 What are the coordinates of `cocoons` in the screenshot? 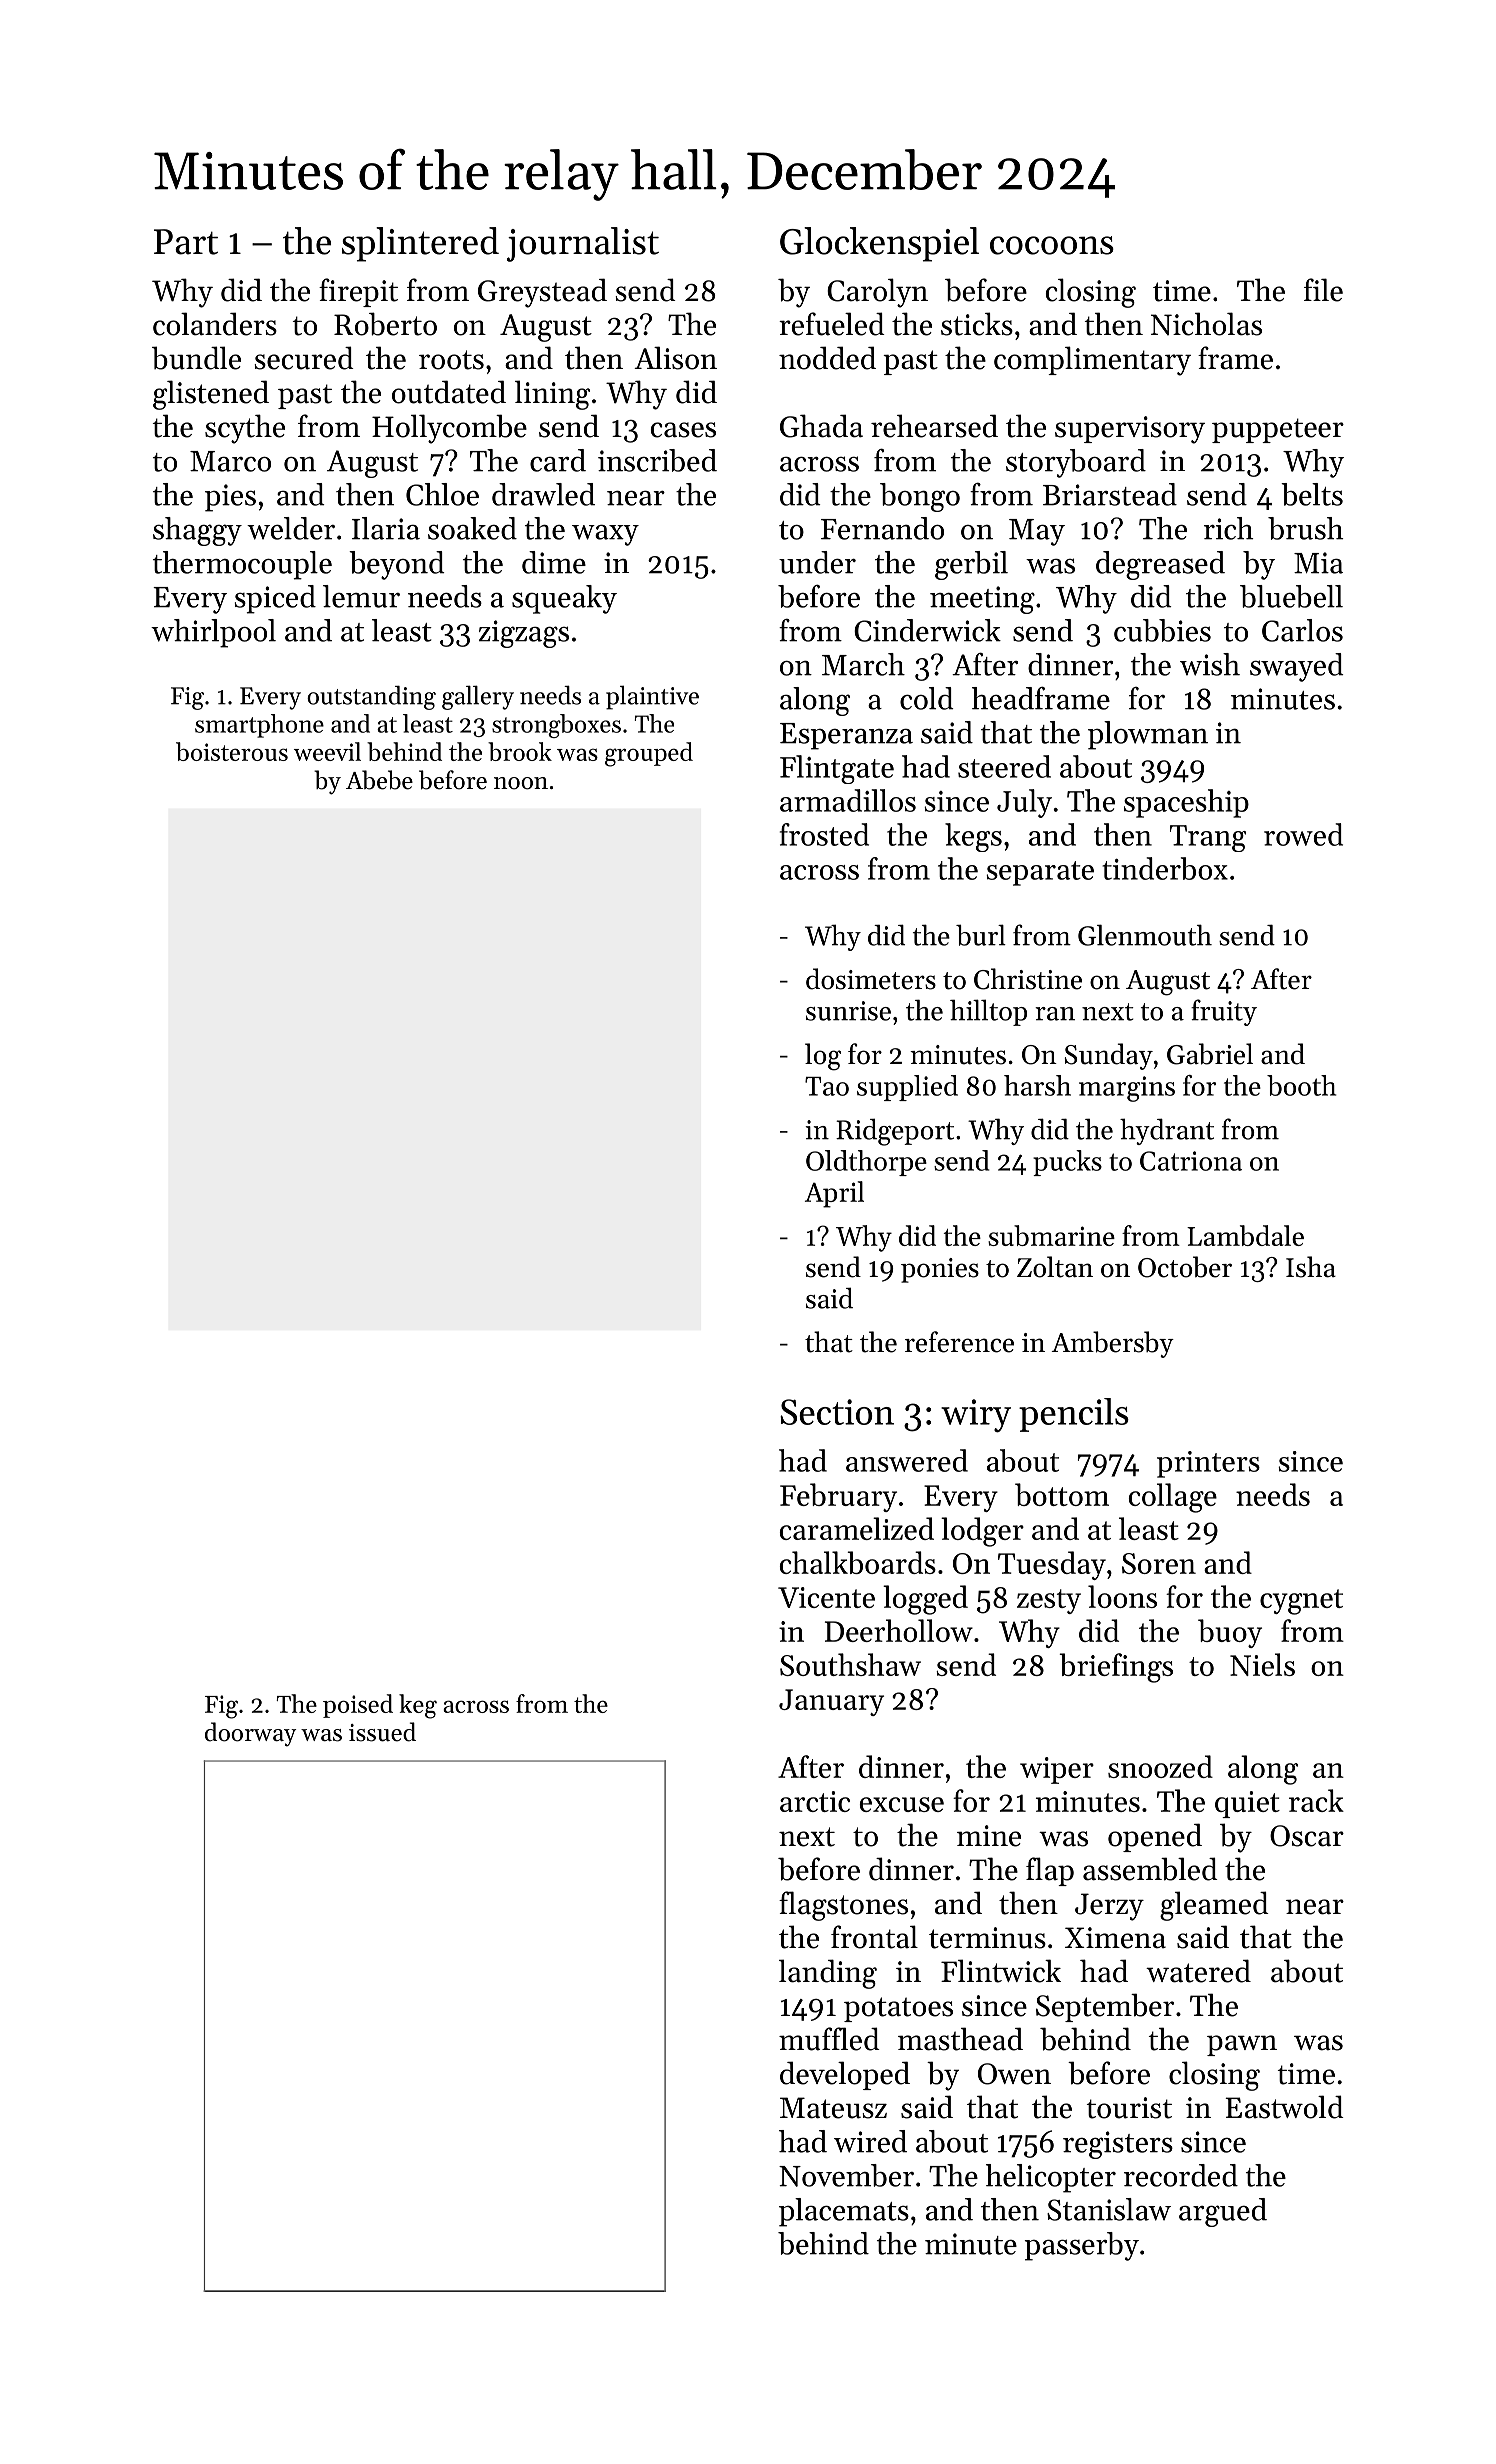 It's located at (1052, 245).
